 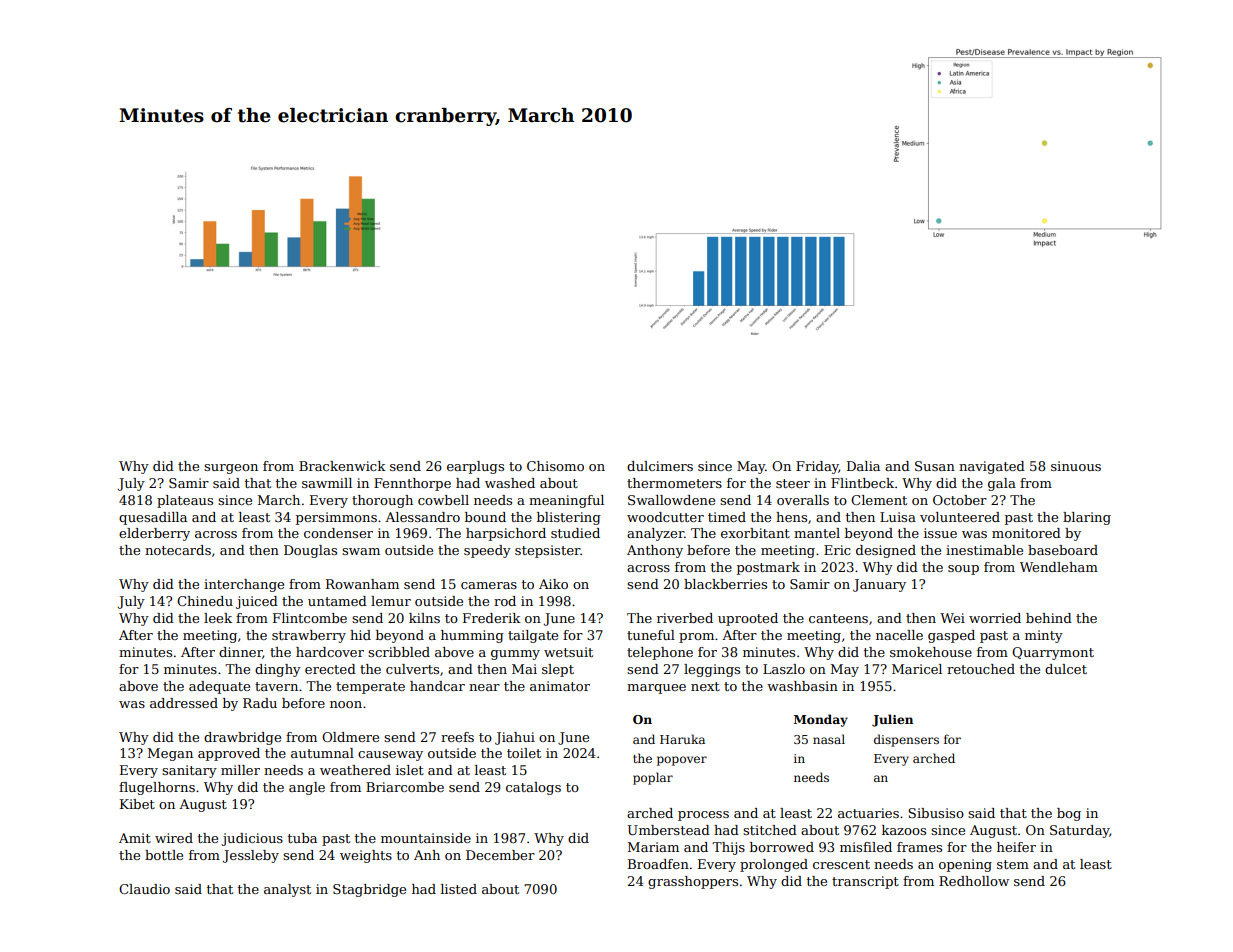 What do you see at coordinates (1049, 618) in the screenshot?
I see `behind` at bounding box center [1049, 618].
